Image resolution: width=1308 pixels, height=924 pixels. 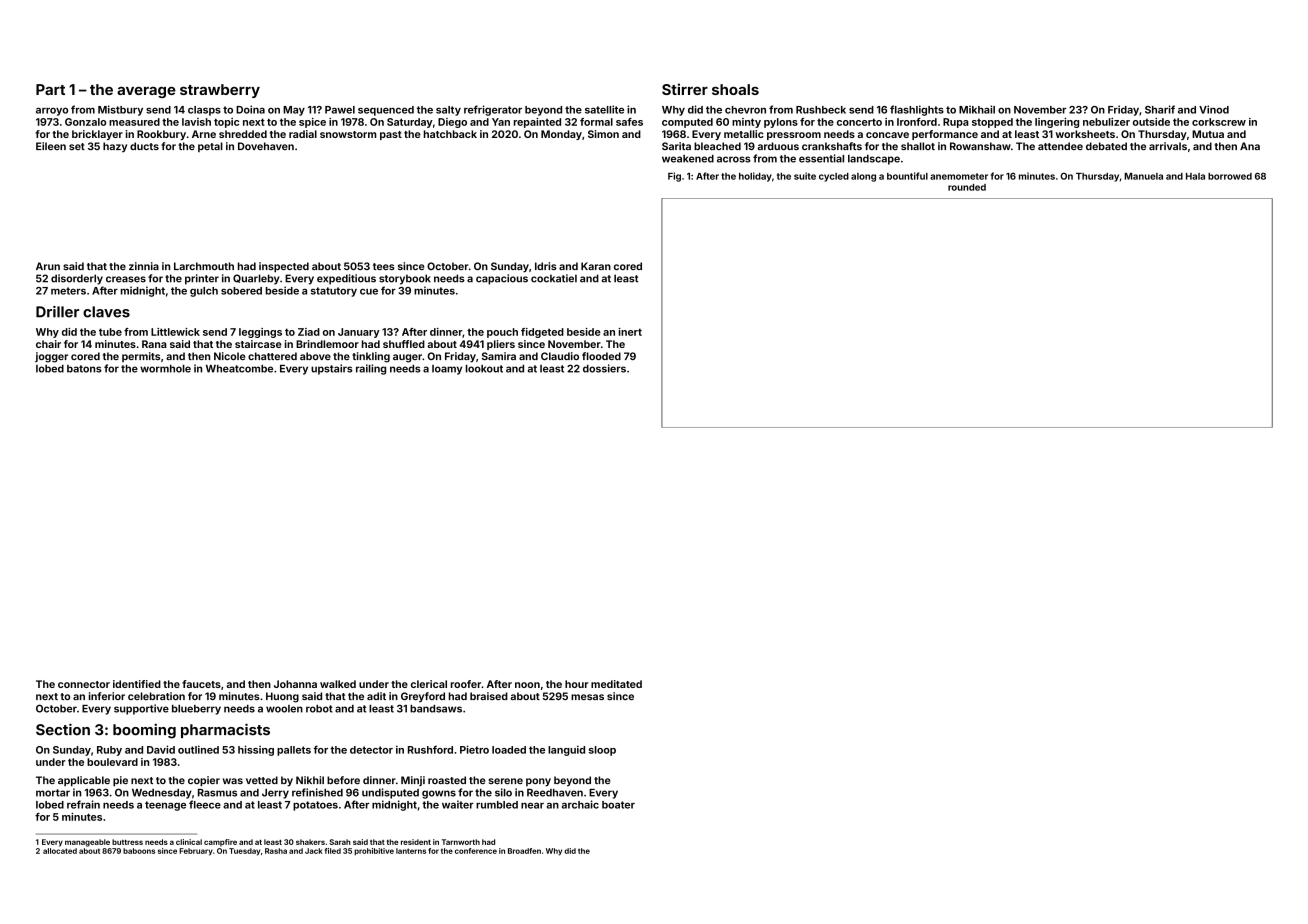 I want to click on batons, so click(x=84, y=369).
